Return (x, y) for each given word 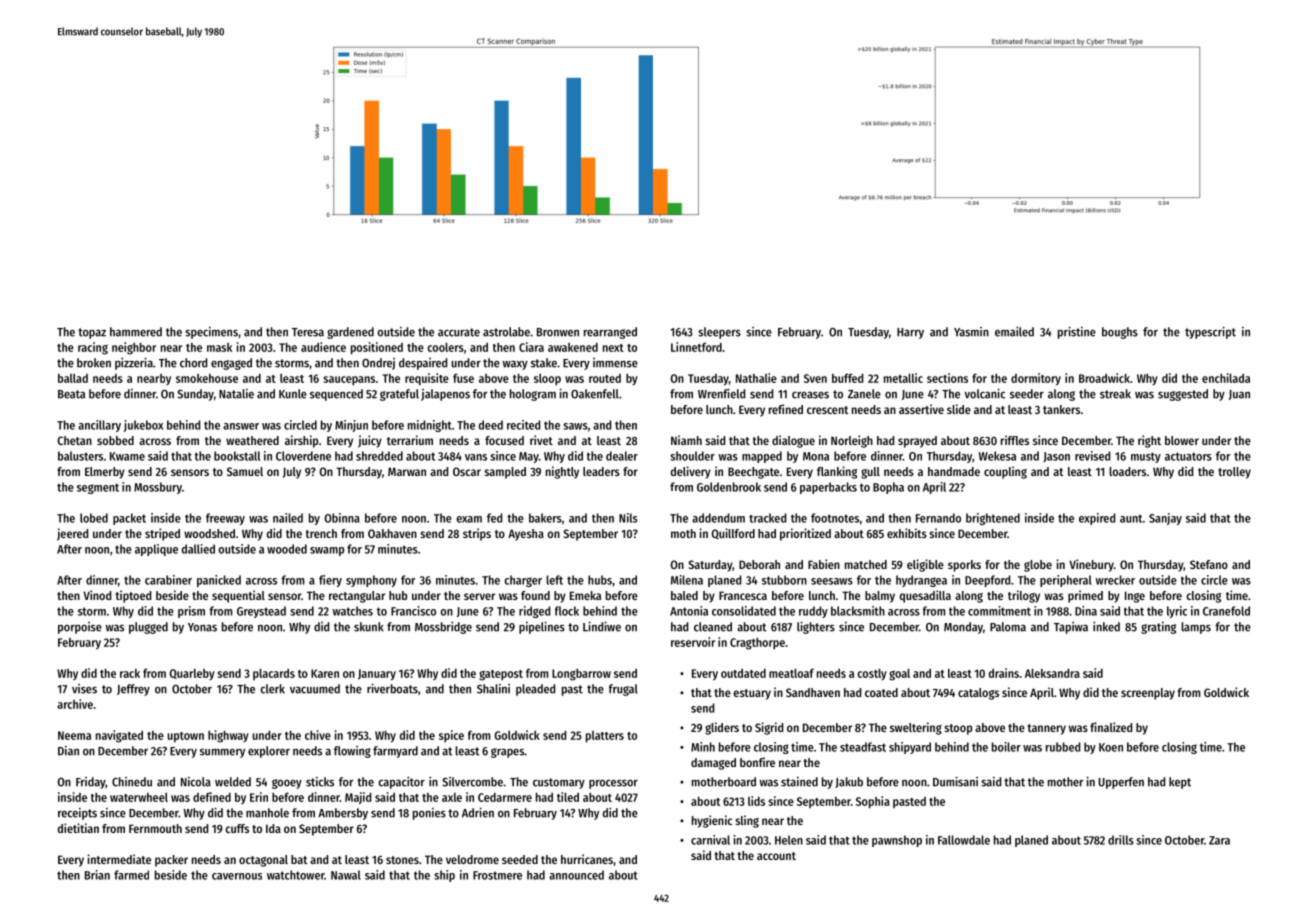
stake (544, 363)
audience (323, 347)
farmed (131, 875)
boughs (1120, 333)
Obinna (342, 518)
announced (576, 875)
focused (504, 440)
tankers (1061, 409)
